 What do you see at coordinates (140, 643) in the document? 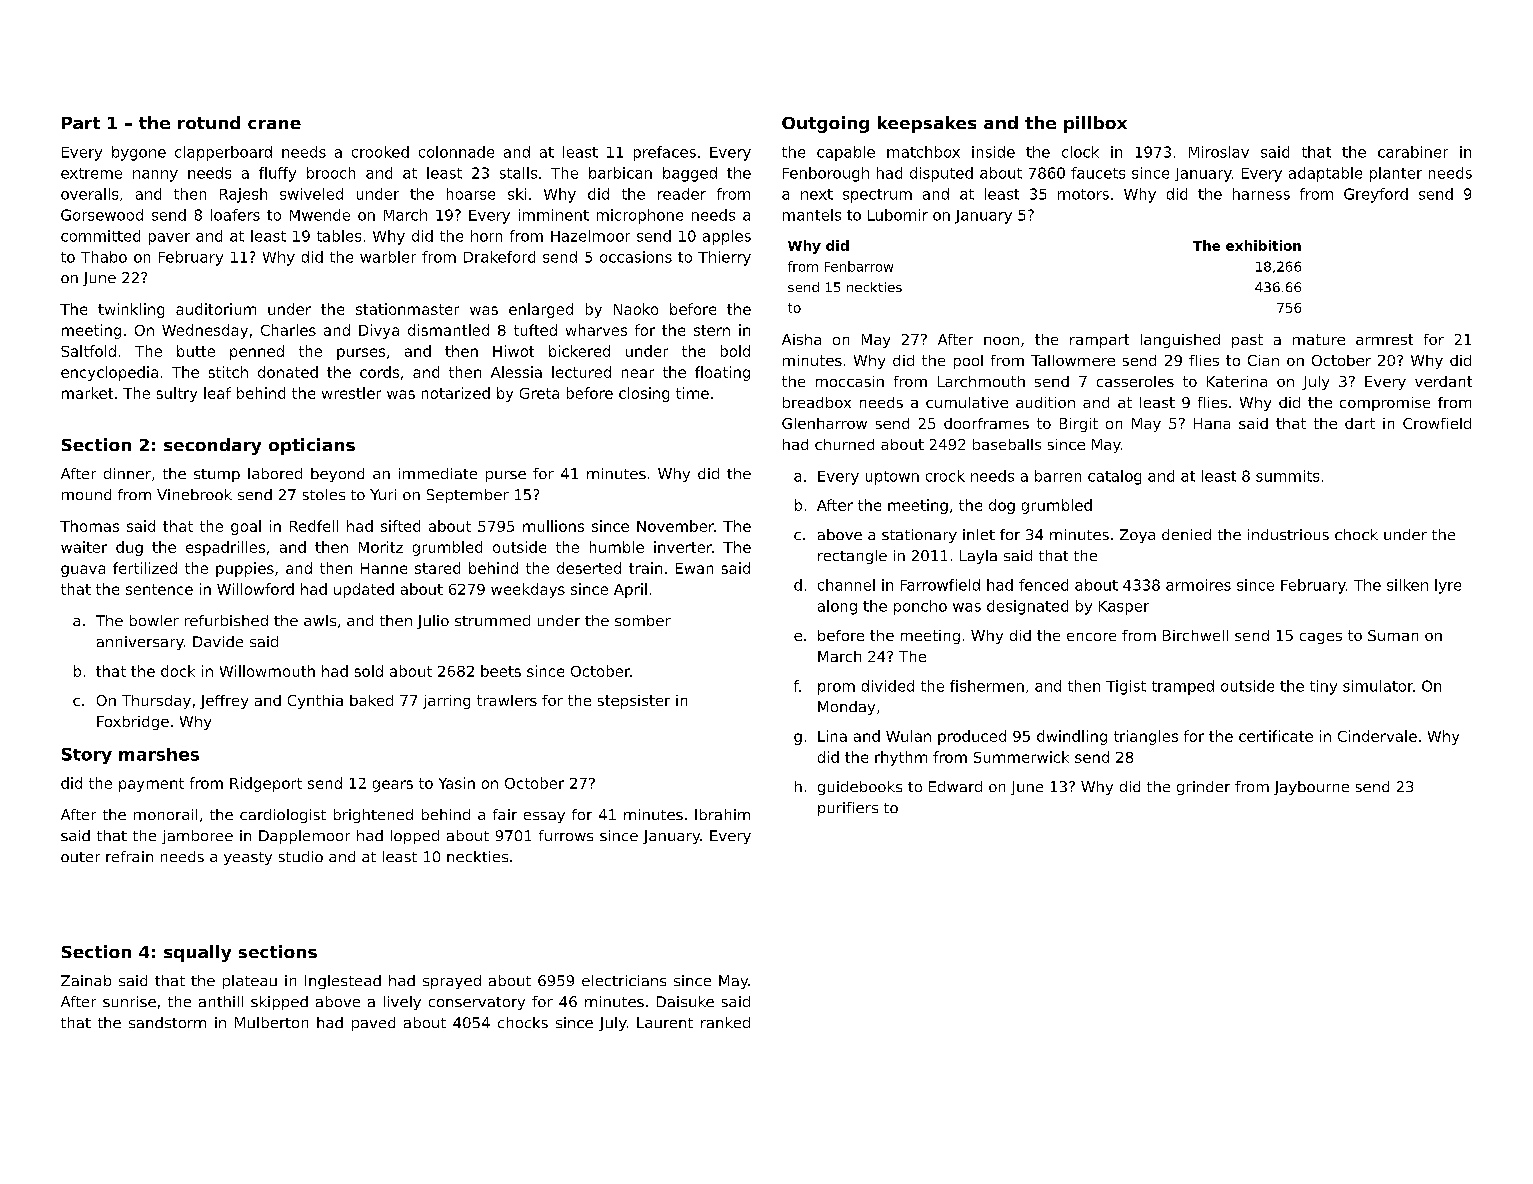
I see `anniversary` at bounding box center [140, 643].
